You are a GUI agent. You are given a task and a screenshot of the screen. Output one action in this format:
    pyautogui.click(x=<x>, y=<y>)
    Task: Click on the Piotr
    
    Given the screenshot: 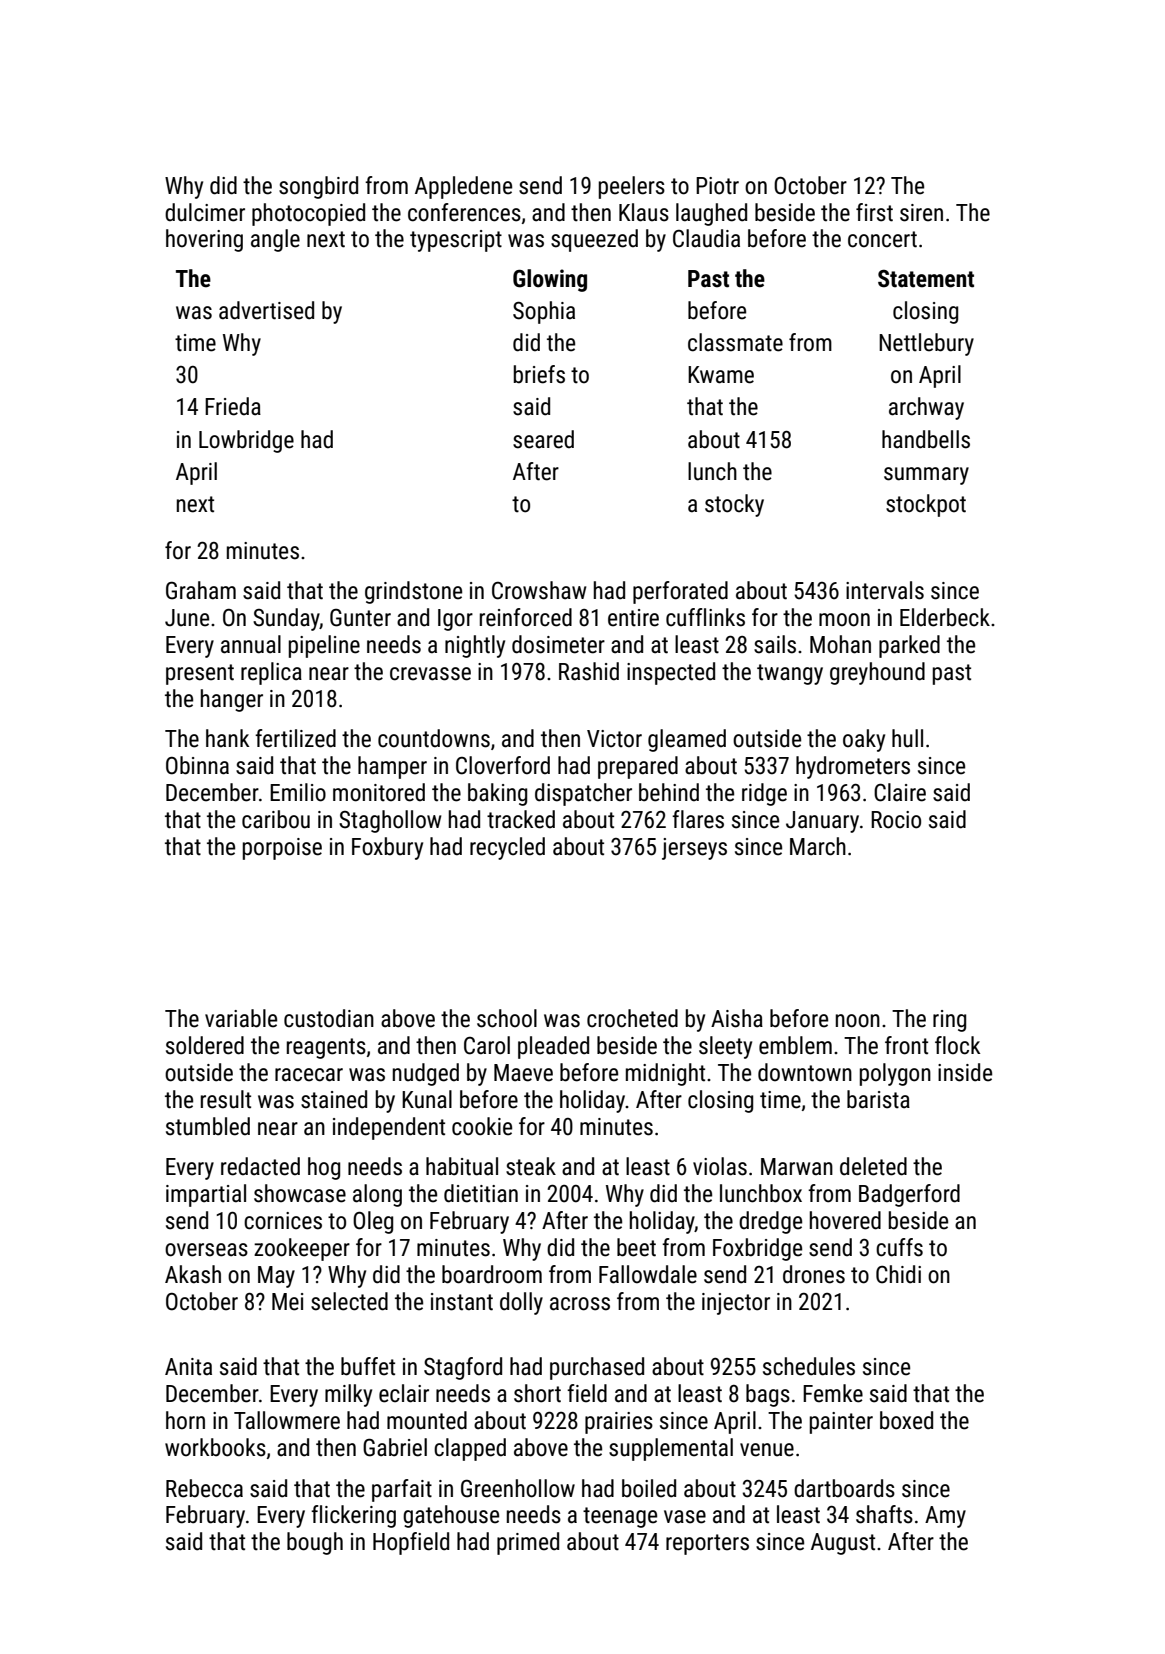 What is the action you would take?
    pyautogui.click(x=717, y=186)
